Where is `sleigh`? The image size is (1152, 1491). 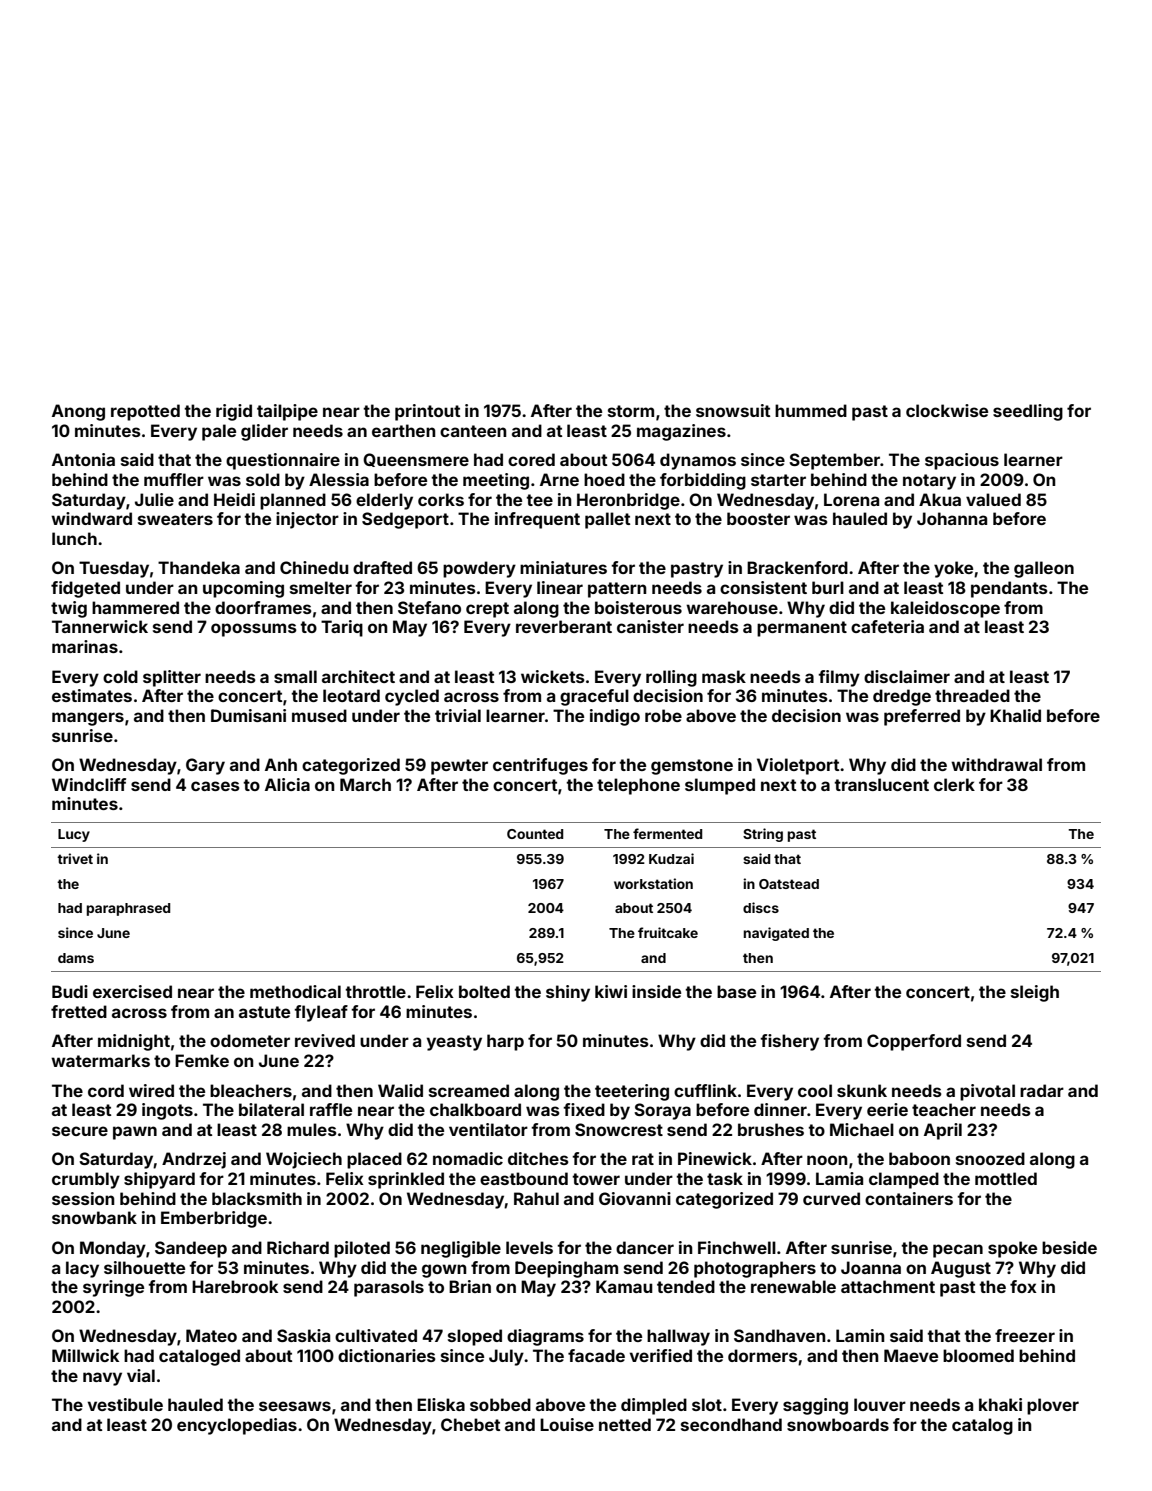
sleigh is located at coordinates (1035, 993).
